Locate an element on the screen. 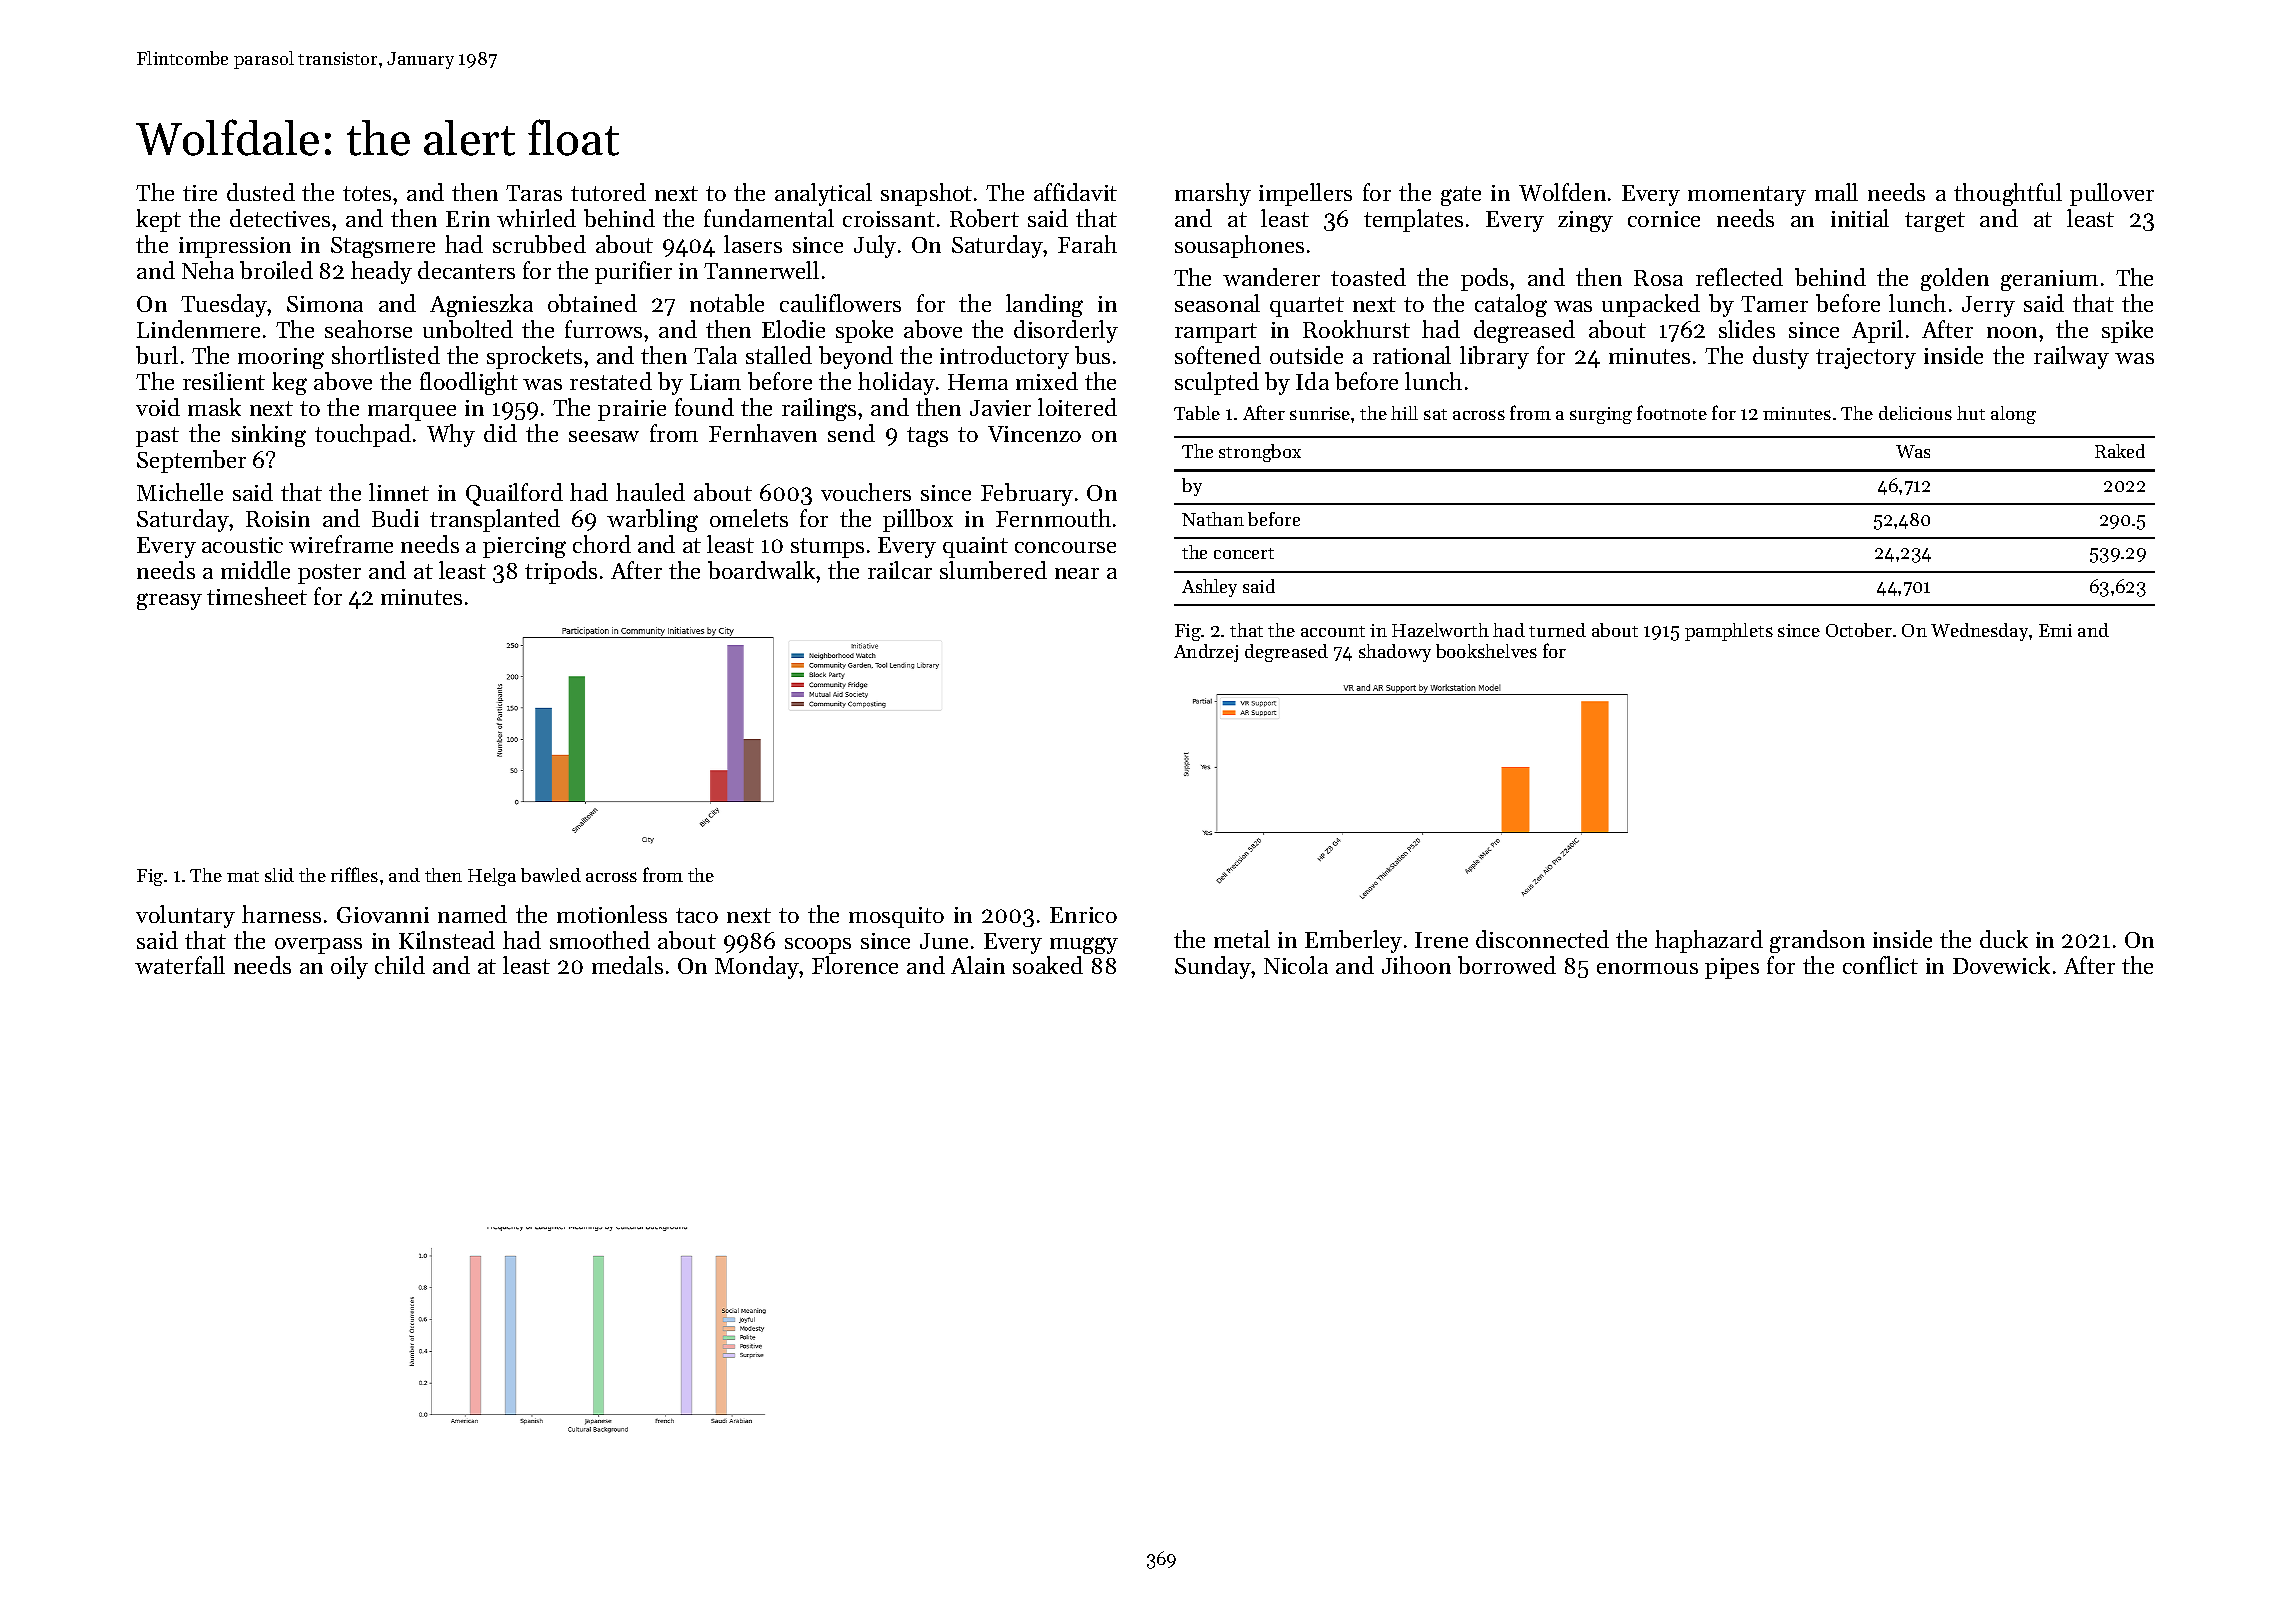 Image resolution: width=2292 pixels, height=1620 pixels. concert is located at coordinates (1244, 553).
